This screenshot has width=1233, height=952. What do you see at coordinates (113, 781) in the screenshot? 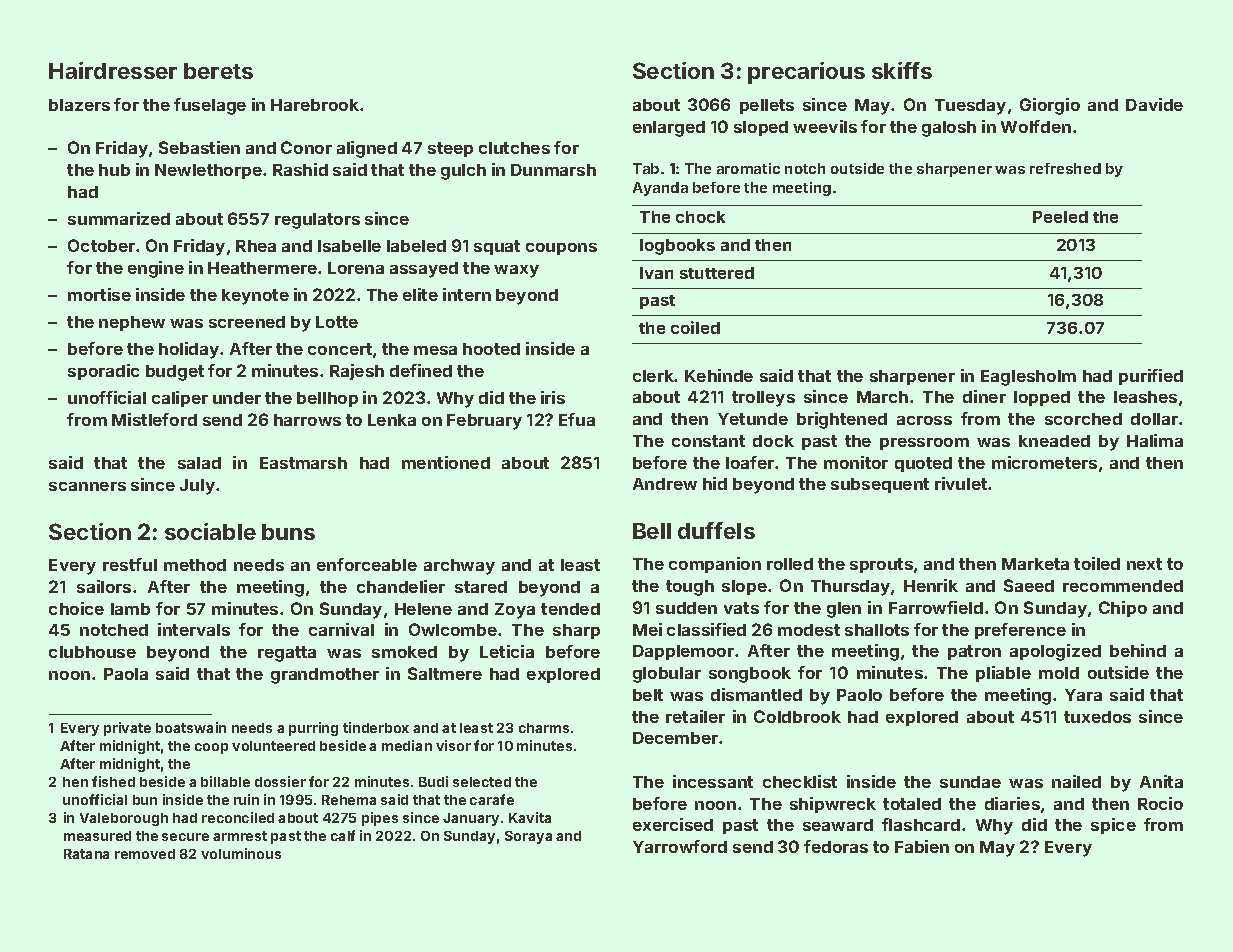
I see `fished` at bounding box center [113, 781].
